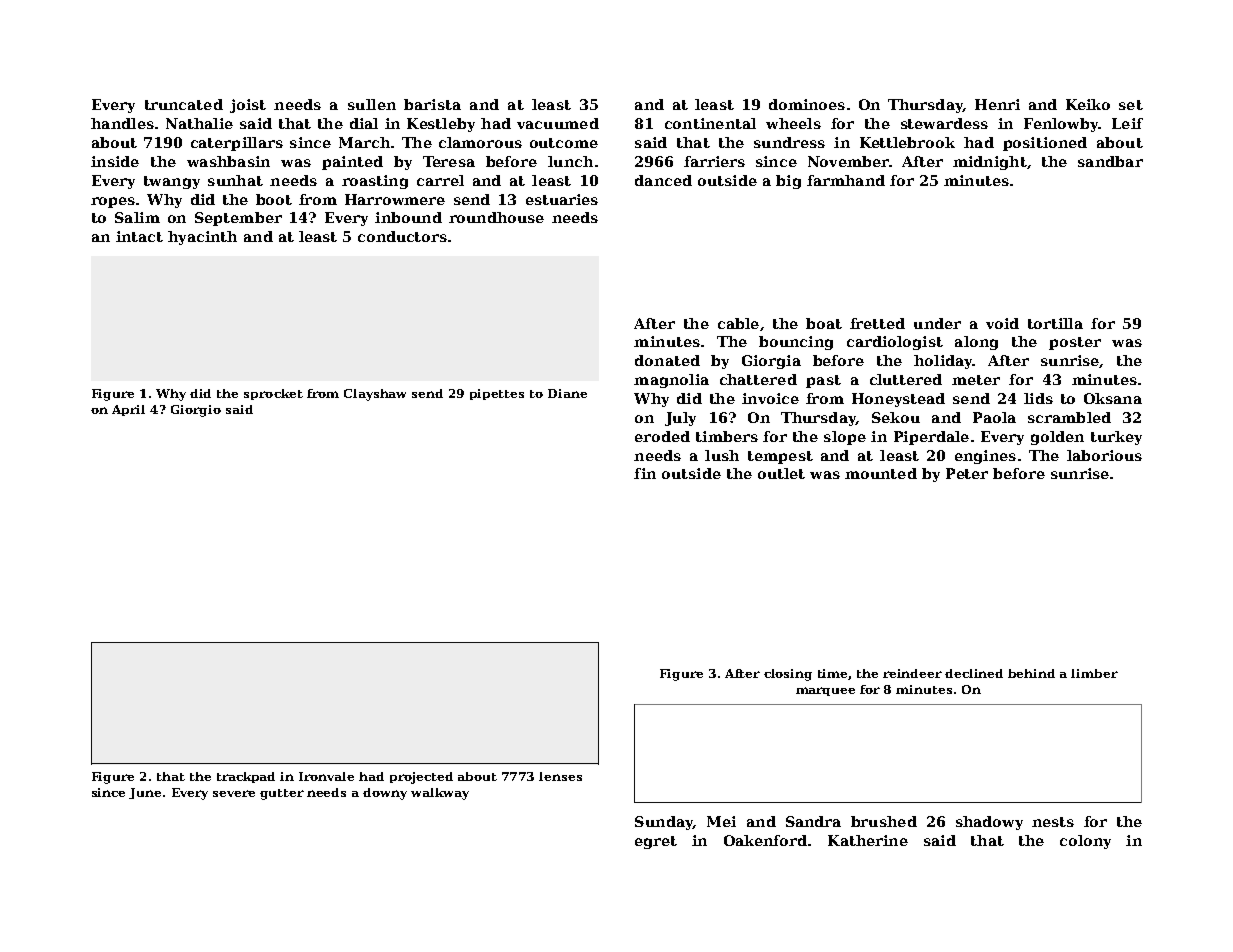 The height and width of the page is (952, 1233). What do you see at coordinates (664, 823) in the page?
I see `Sunday` at bounding box center [664, 823].
